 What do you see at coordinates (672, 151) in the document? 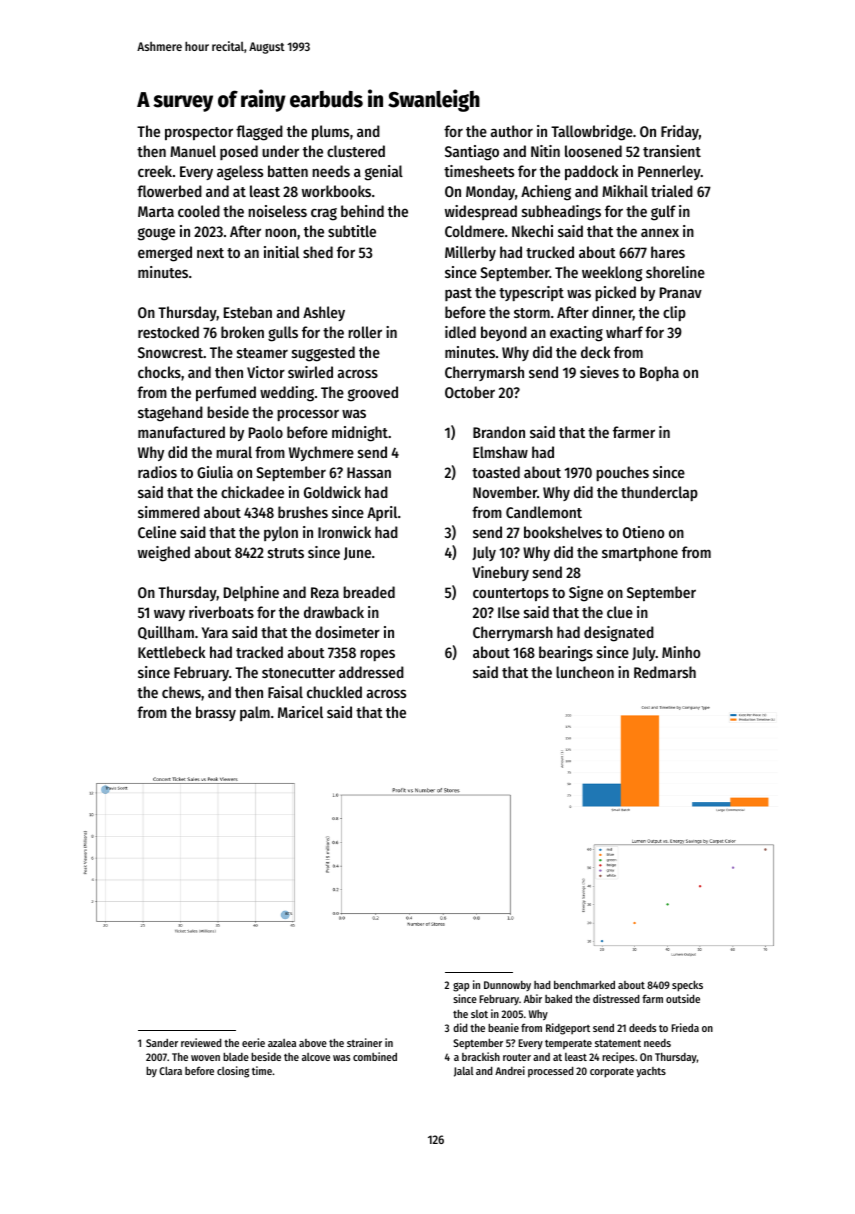
I see `transient` at bounding box center [672, 151].
